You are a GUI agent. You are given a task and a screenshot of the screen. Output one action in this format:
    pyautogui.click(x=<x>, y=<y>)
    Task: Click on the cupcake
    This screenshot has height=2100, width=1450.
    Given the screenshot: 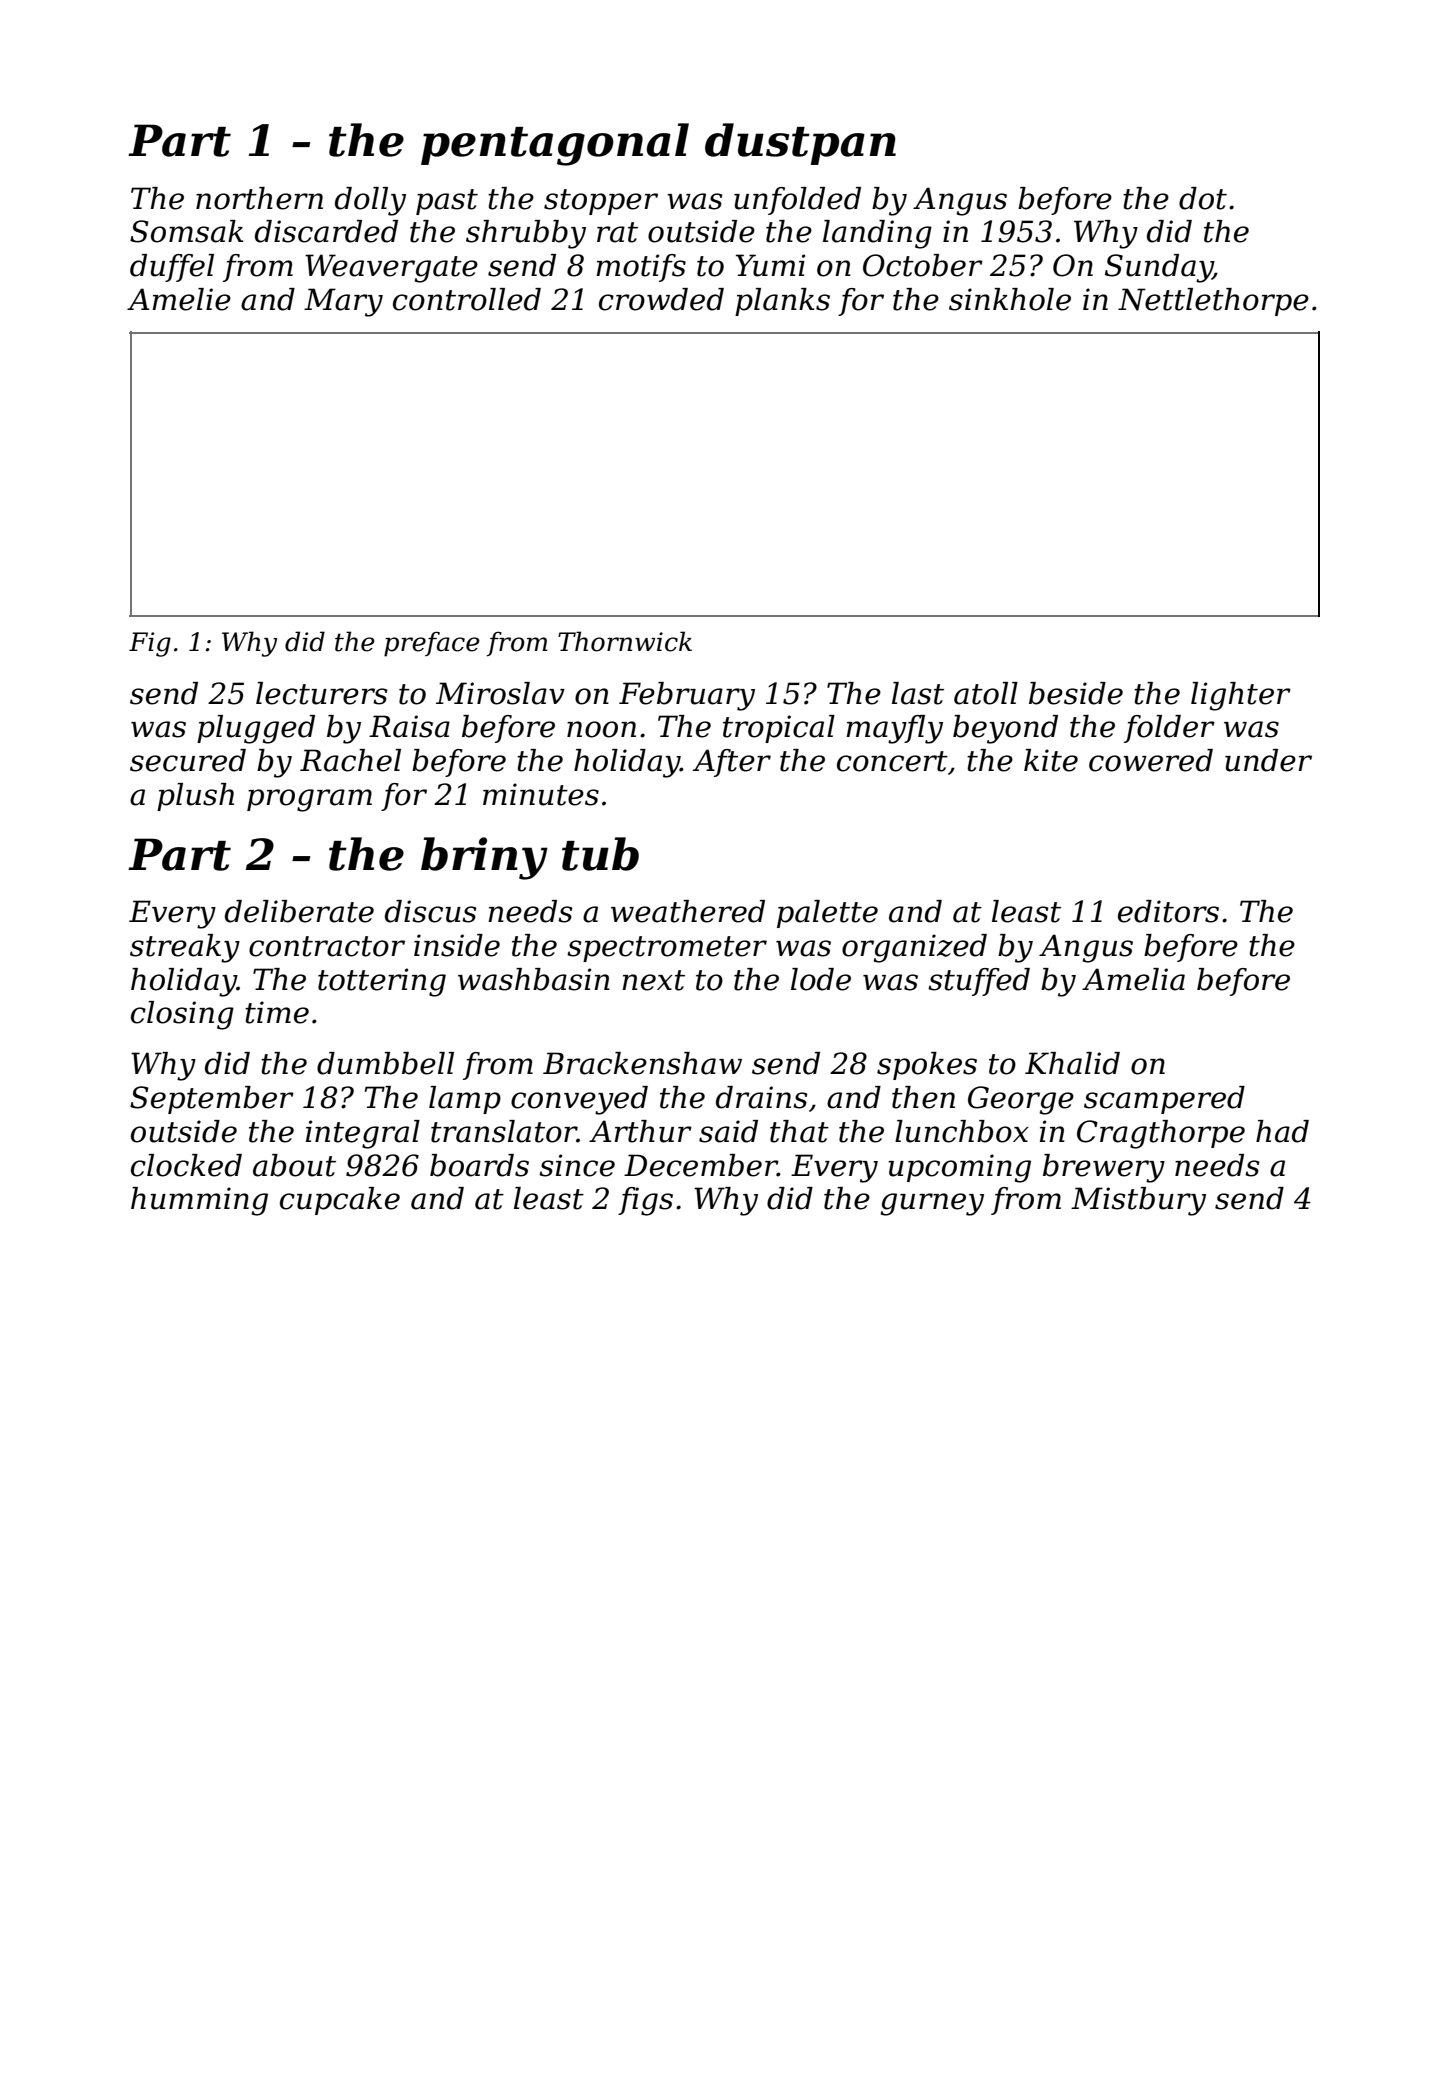 What is the action you would take?
    pyautogui.click(x=340, y=1201)
